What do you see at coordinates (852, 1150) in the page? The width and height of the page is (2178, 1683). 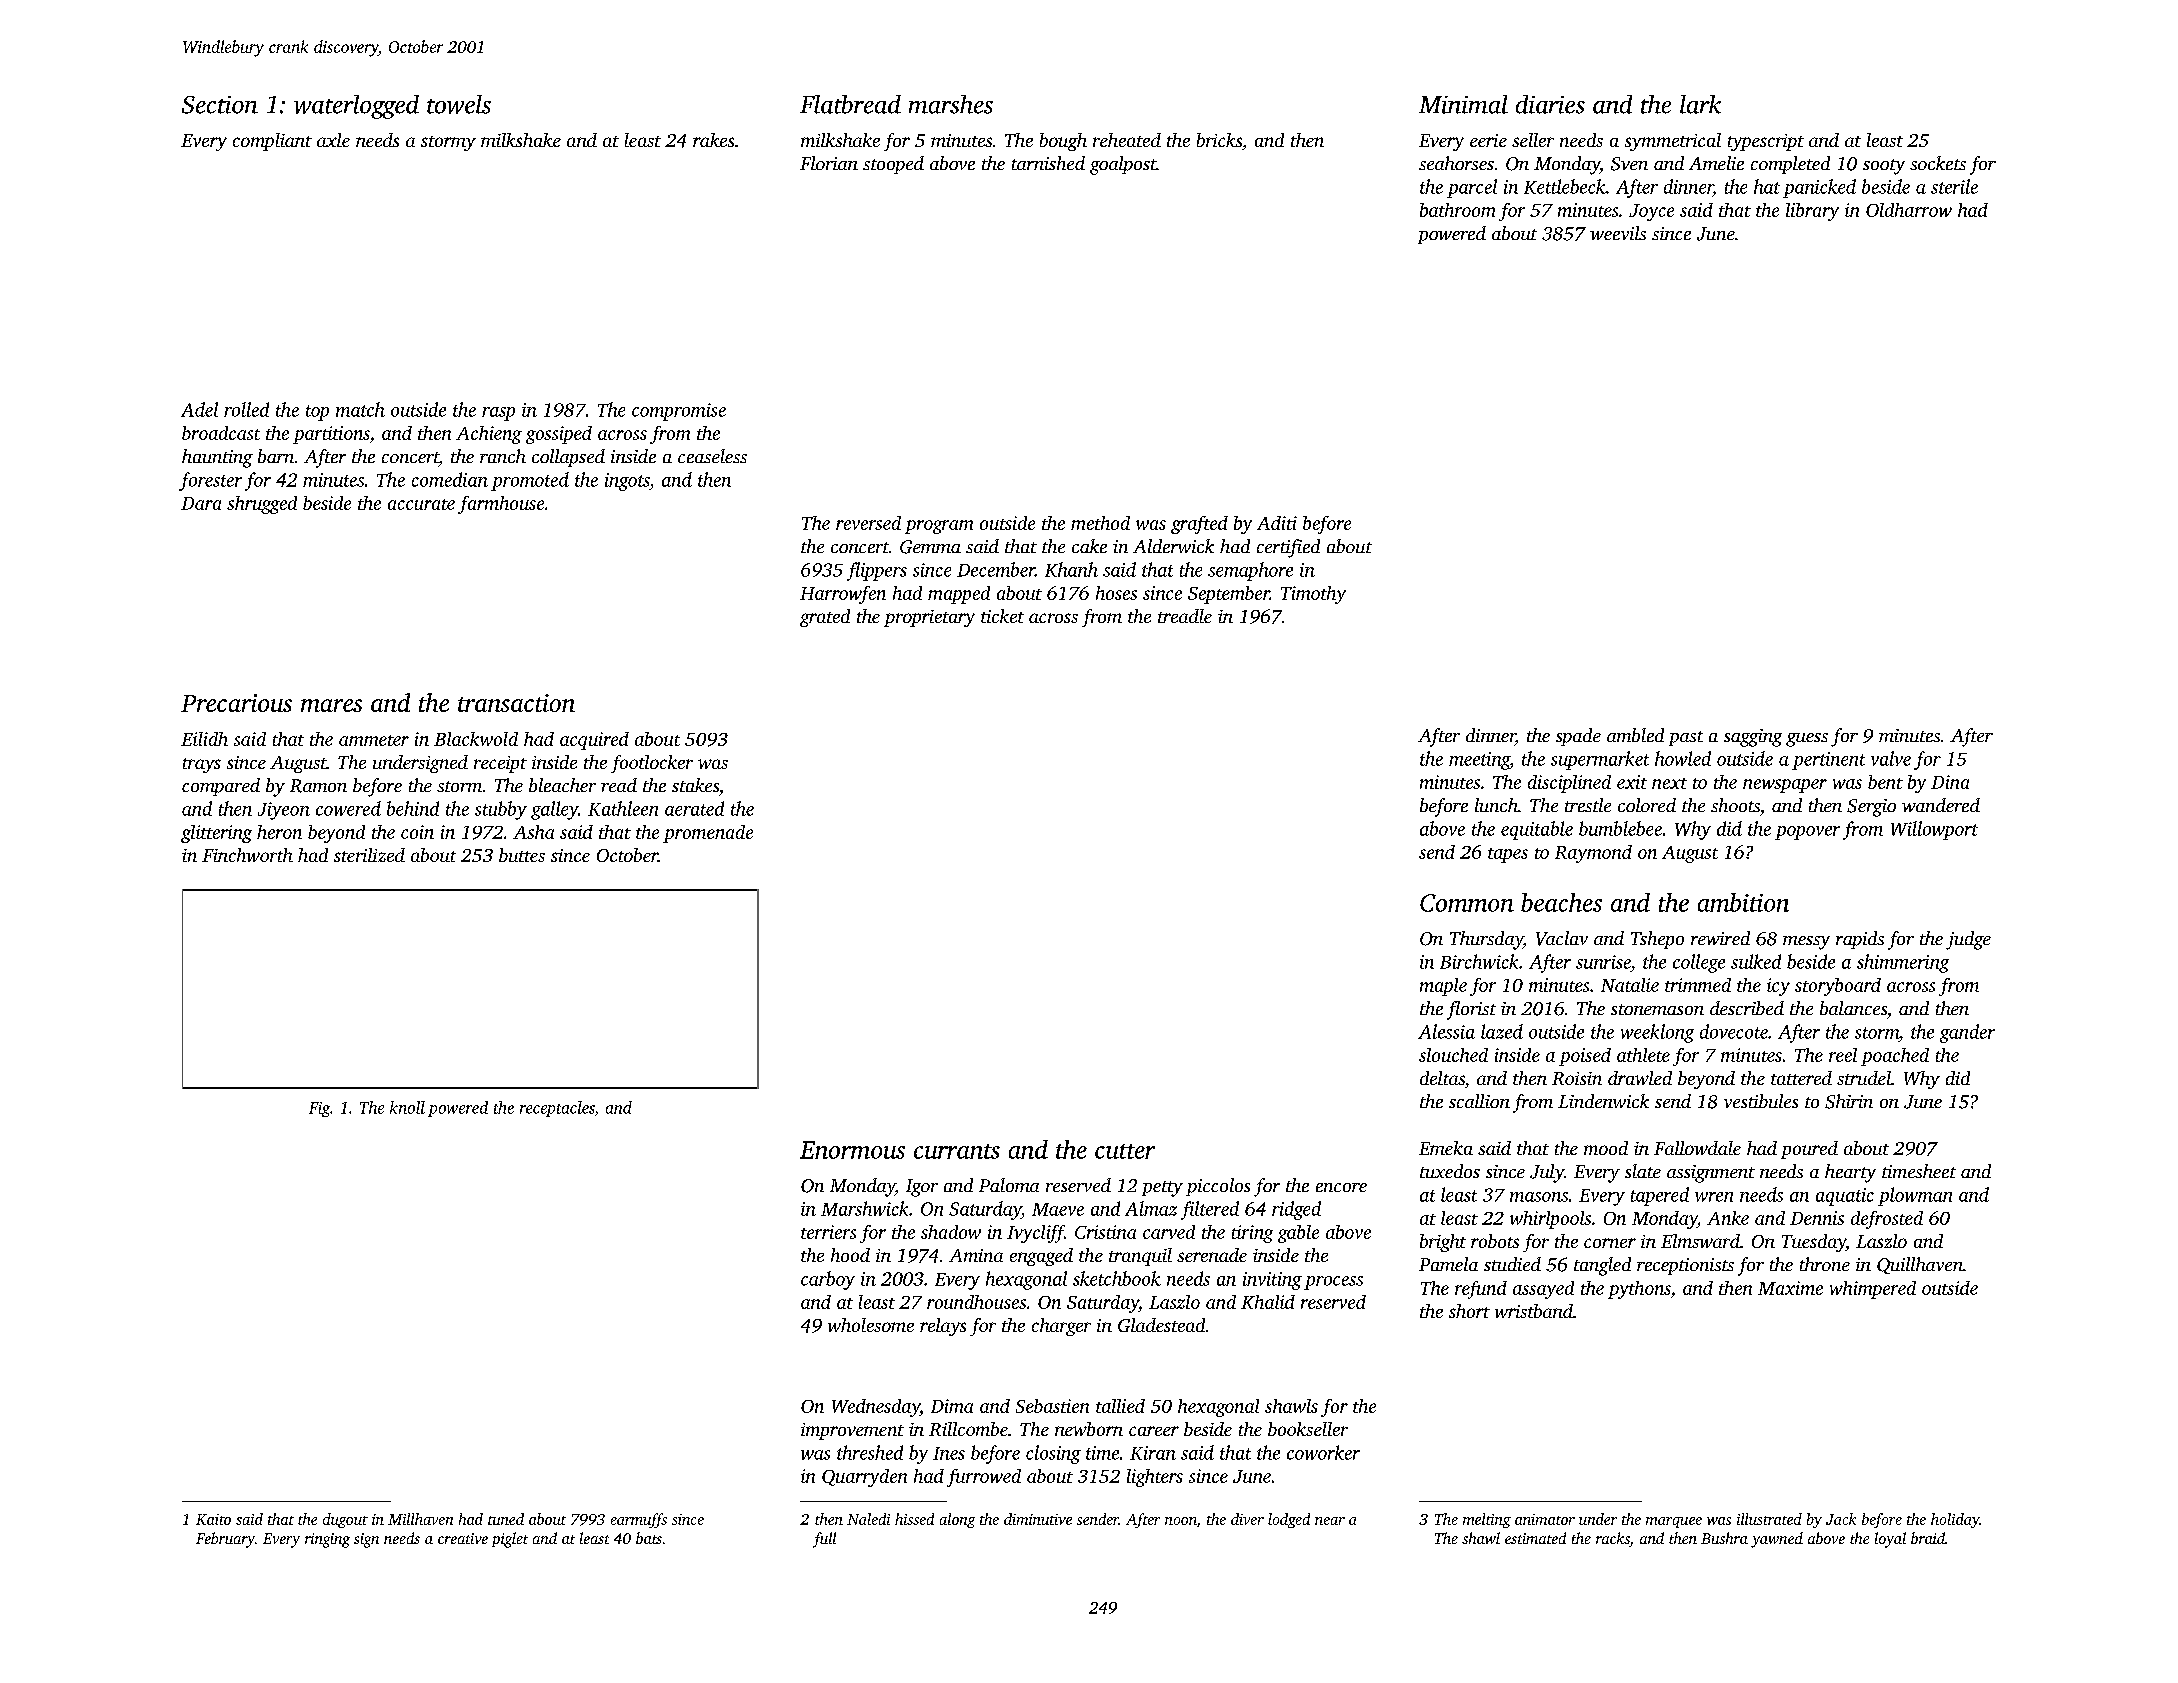 I see `Enormous` at bounding box center [852, 1150].
